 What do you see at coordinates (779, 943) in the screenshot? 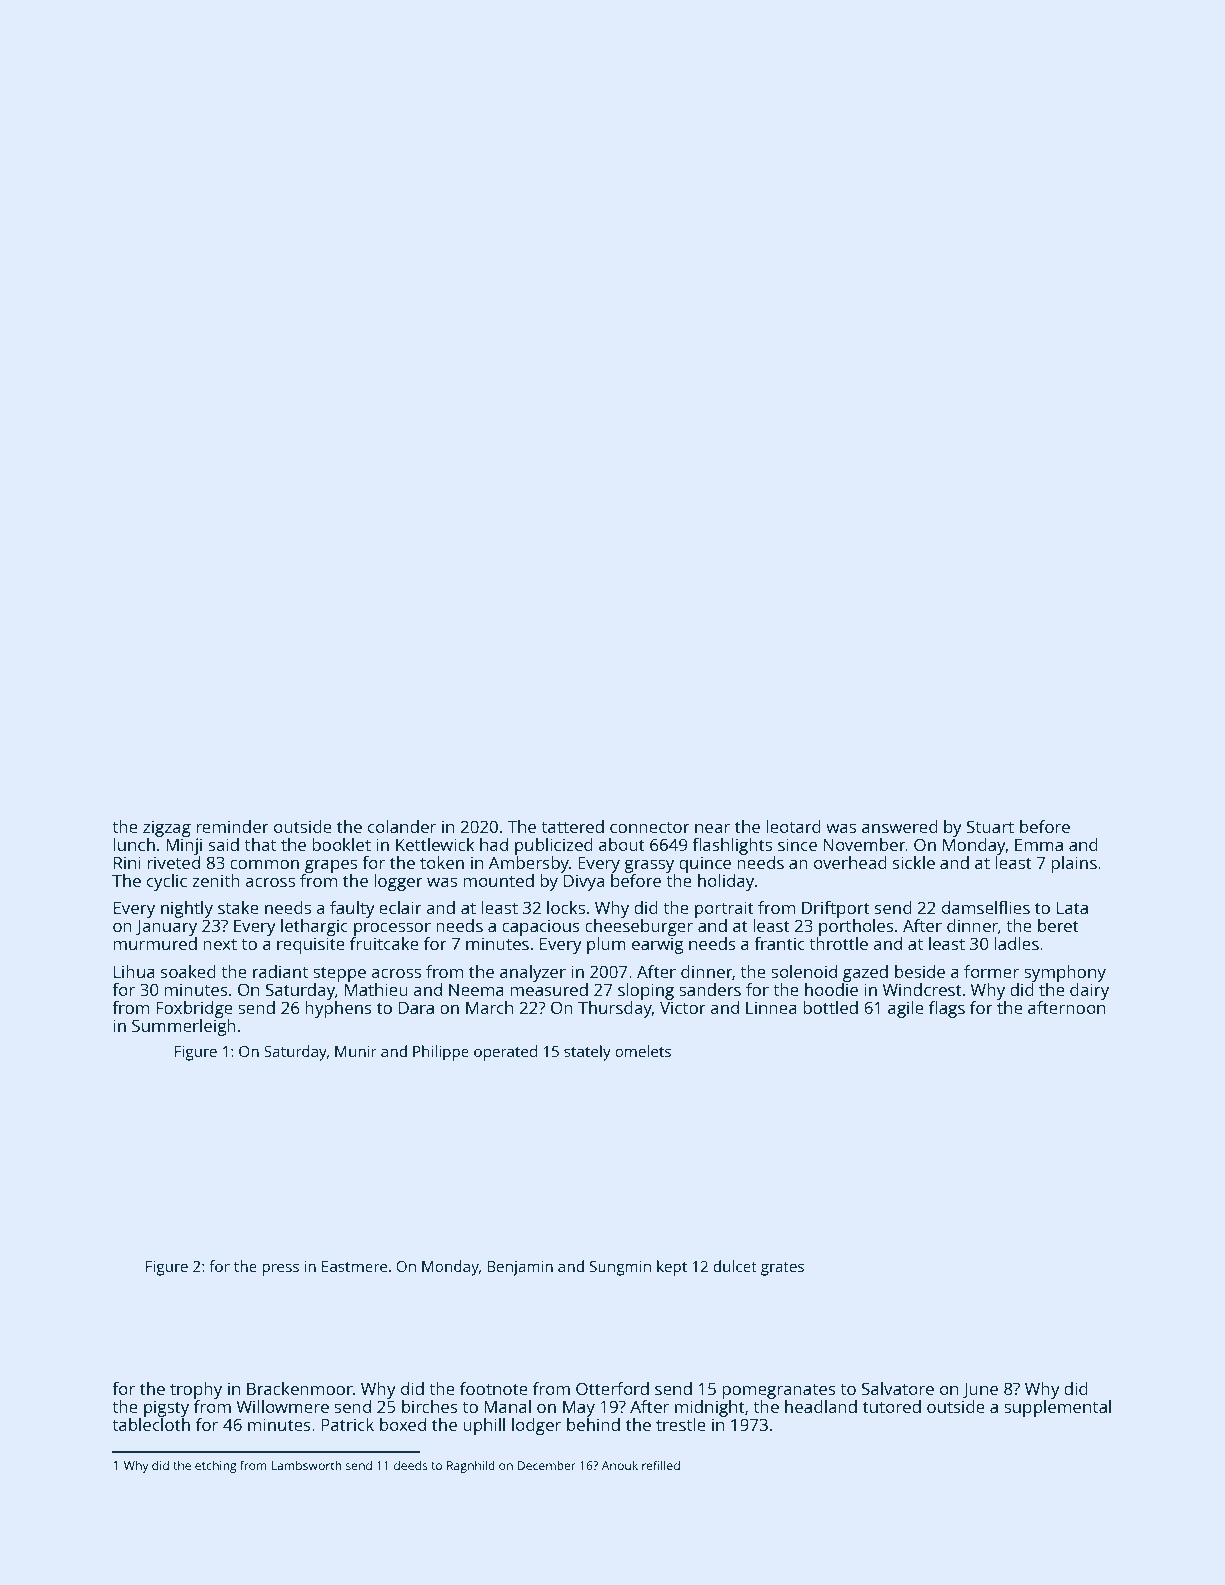
I see `frantic` at bounding box center [779, 943].
